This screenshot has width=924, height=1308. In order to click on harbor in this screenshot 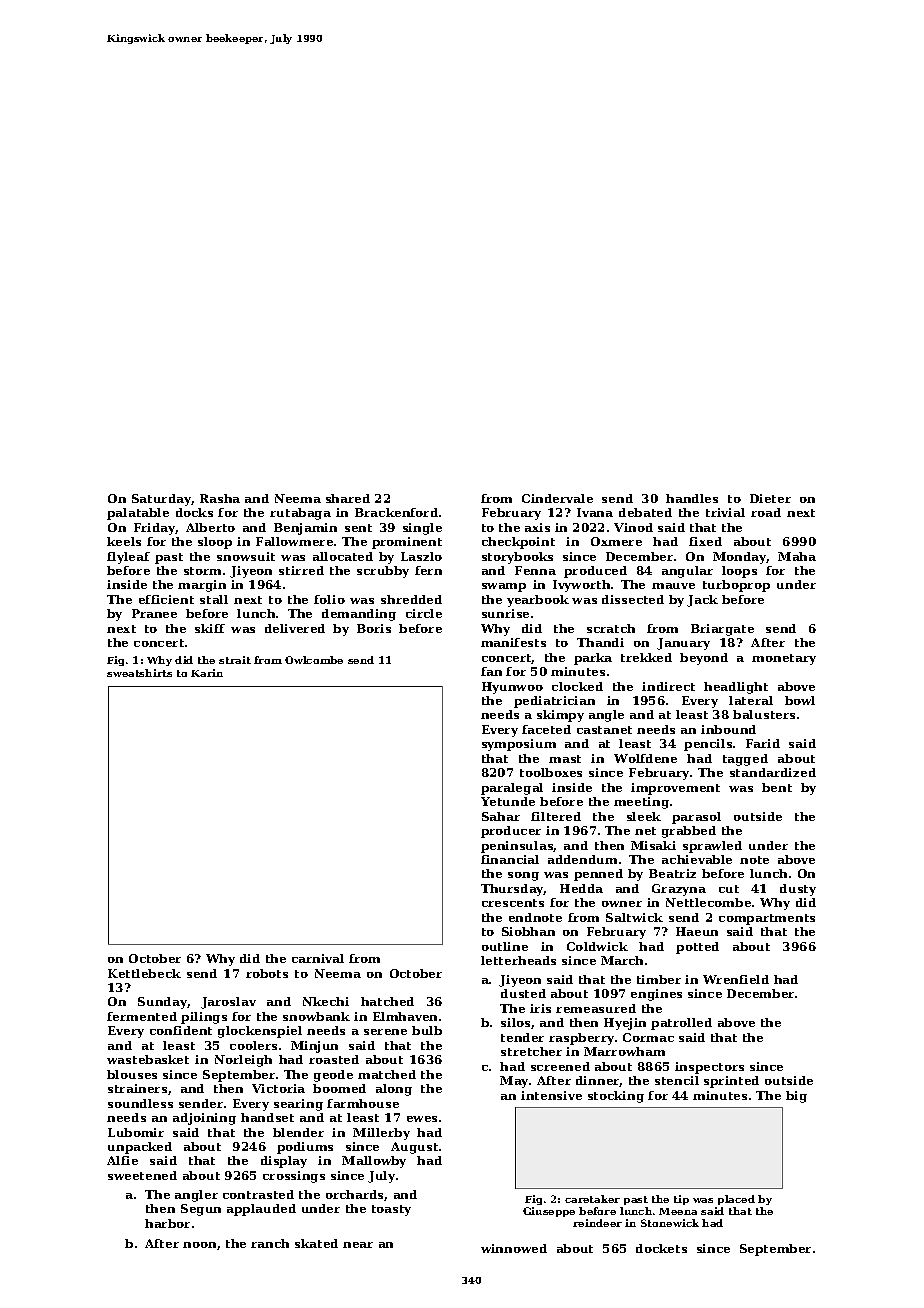, I will do `click(167, 1223)`.
